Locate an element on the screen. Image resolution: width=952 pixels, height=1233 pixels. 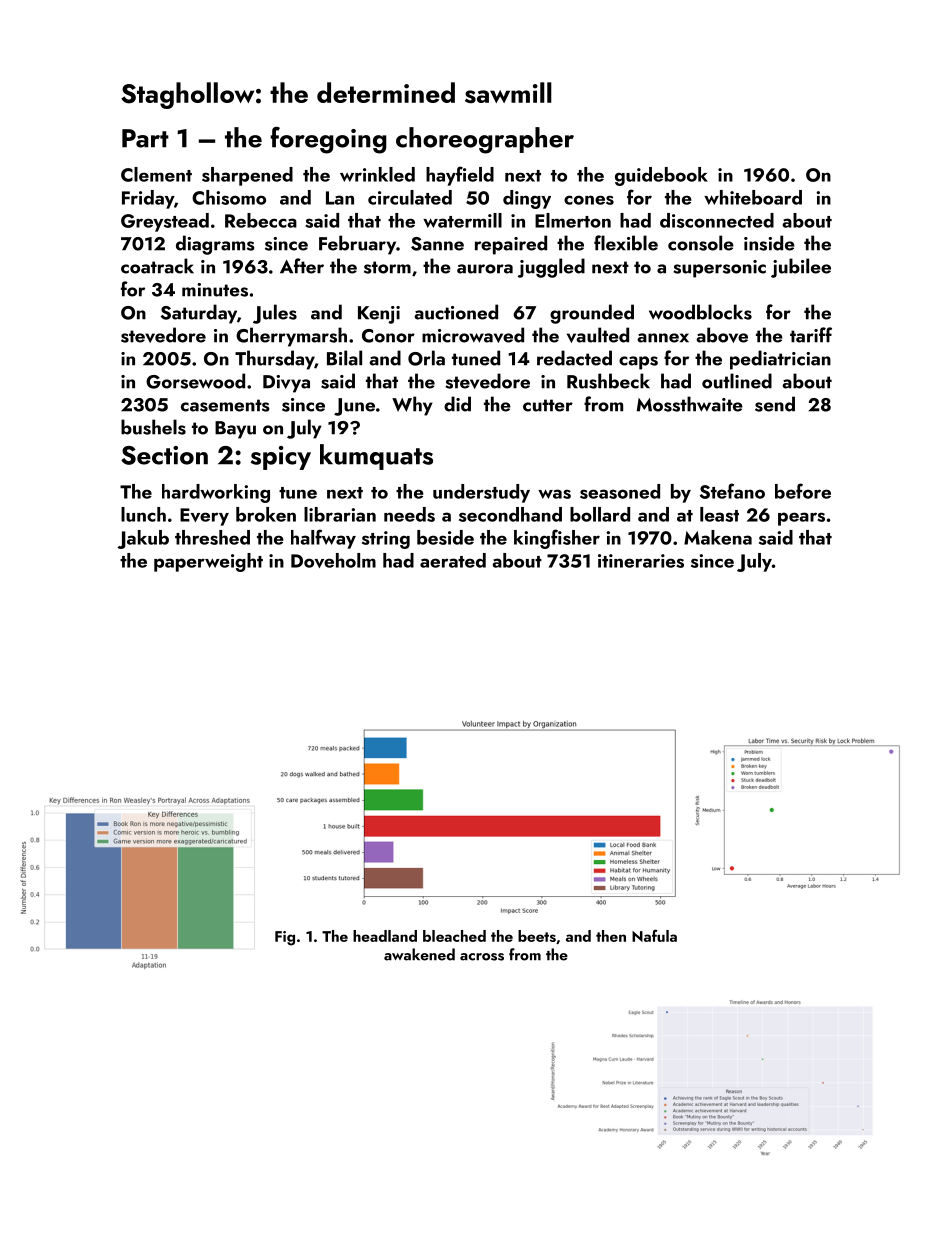
whiteboard is located at coordinates (753, 197).
